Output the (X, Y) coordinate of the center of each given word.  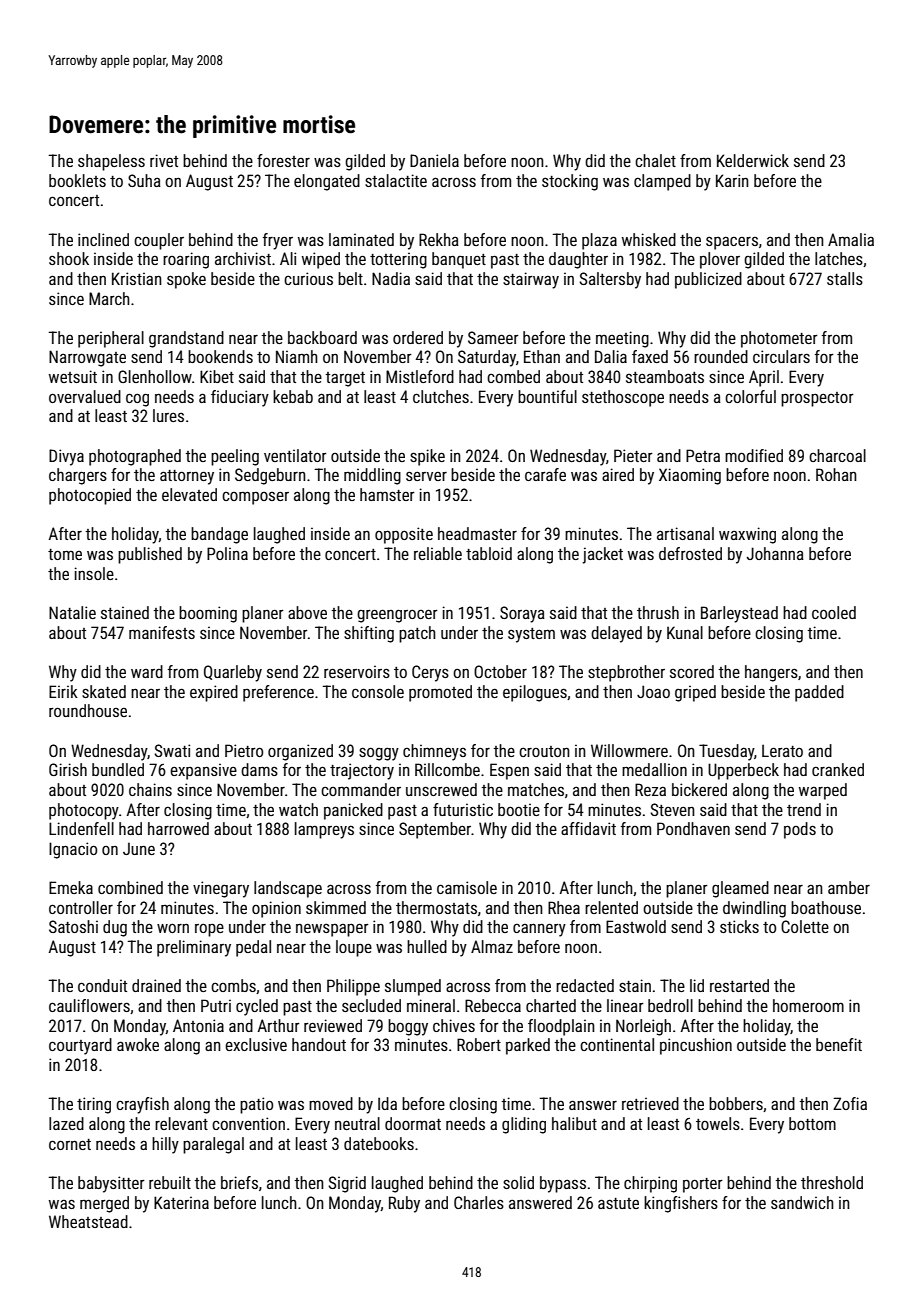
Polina (227, 553)
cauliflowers (89, 1005)
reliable (438, 553)
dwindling (754, 909)
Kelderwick (753, 160)
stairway (531, 280)
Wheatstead (88, 1221)
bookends (220, 356)
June (139, 849)
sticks (739, 926)
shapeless (111, 162)
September (435, 830)
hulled (427, 946)
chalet (655, 160)
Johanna (775, 553)
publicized (708, 280)
